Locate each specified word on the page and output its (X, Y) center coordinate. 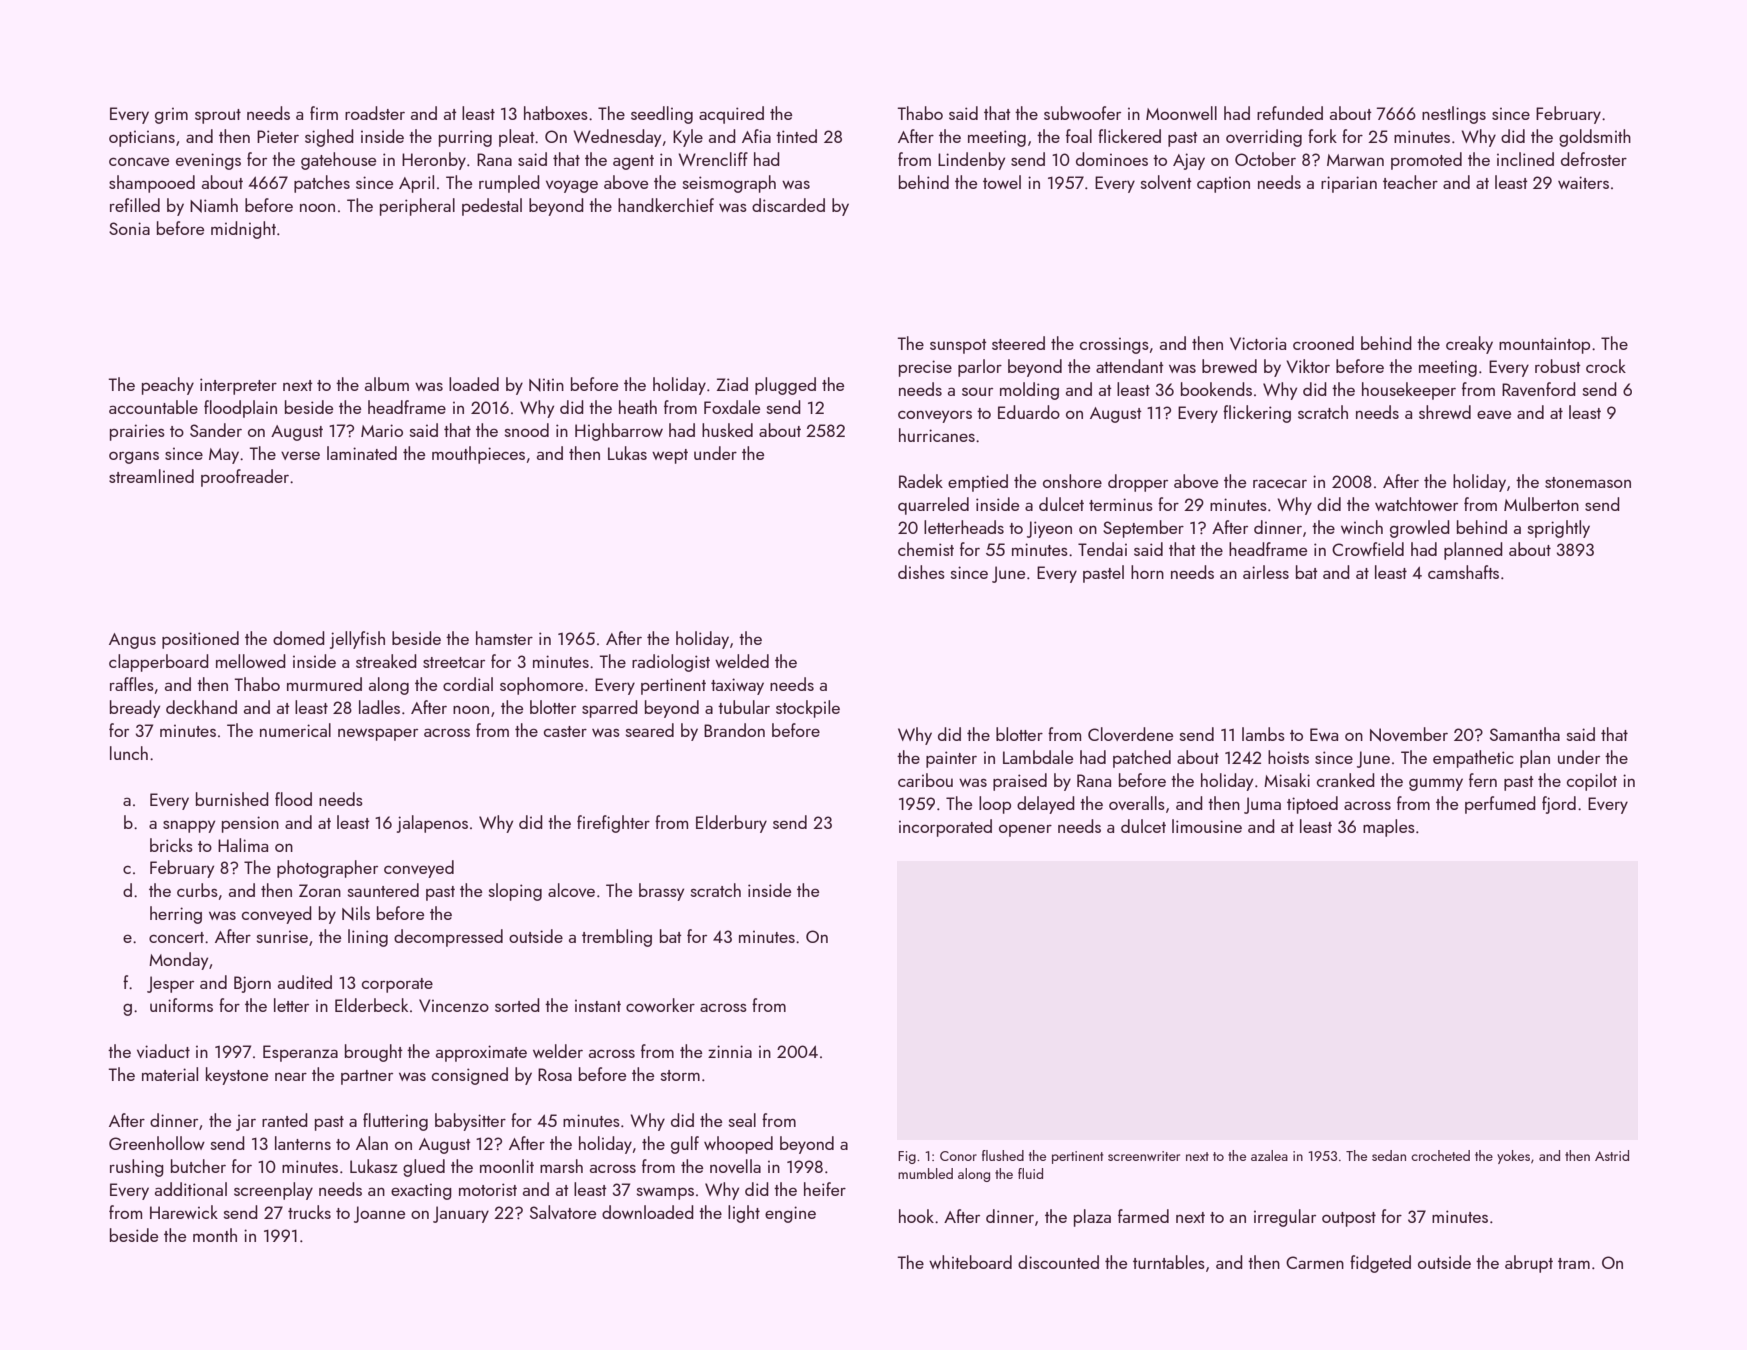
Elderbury (731, 824)
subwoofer (1082, 113)
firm (324, 113)
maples (1389, 828)
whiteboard (970, 1262)
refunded (1290, 113)
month (215, 1235)
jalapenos (432, 824)
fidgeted (1380, 1264)
